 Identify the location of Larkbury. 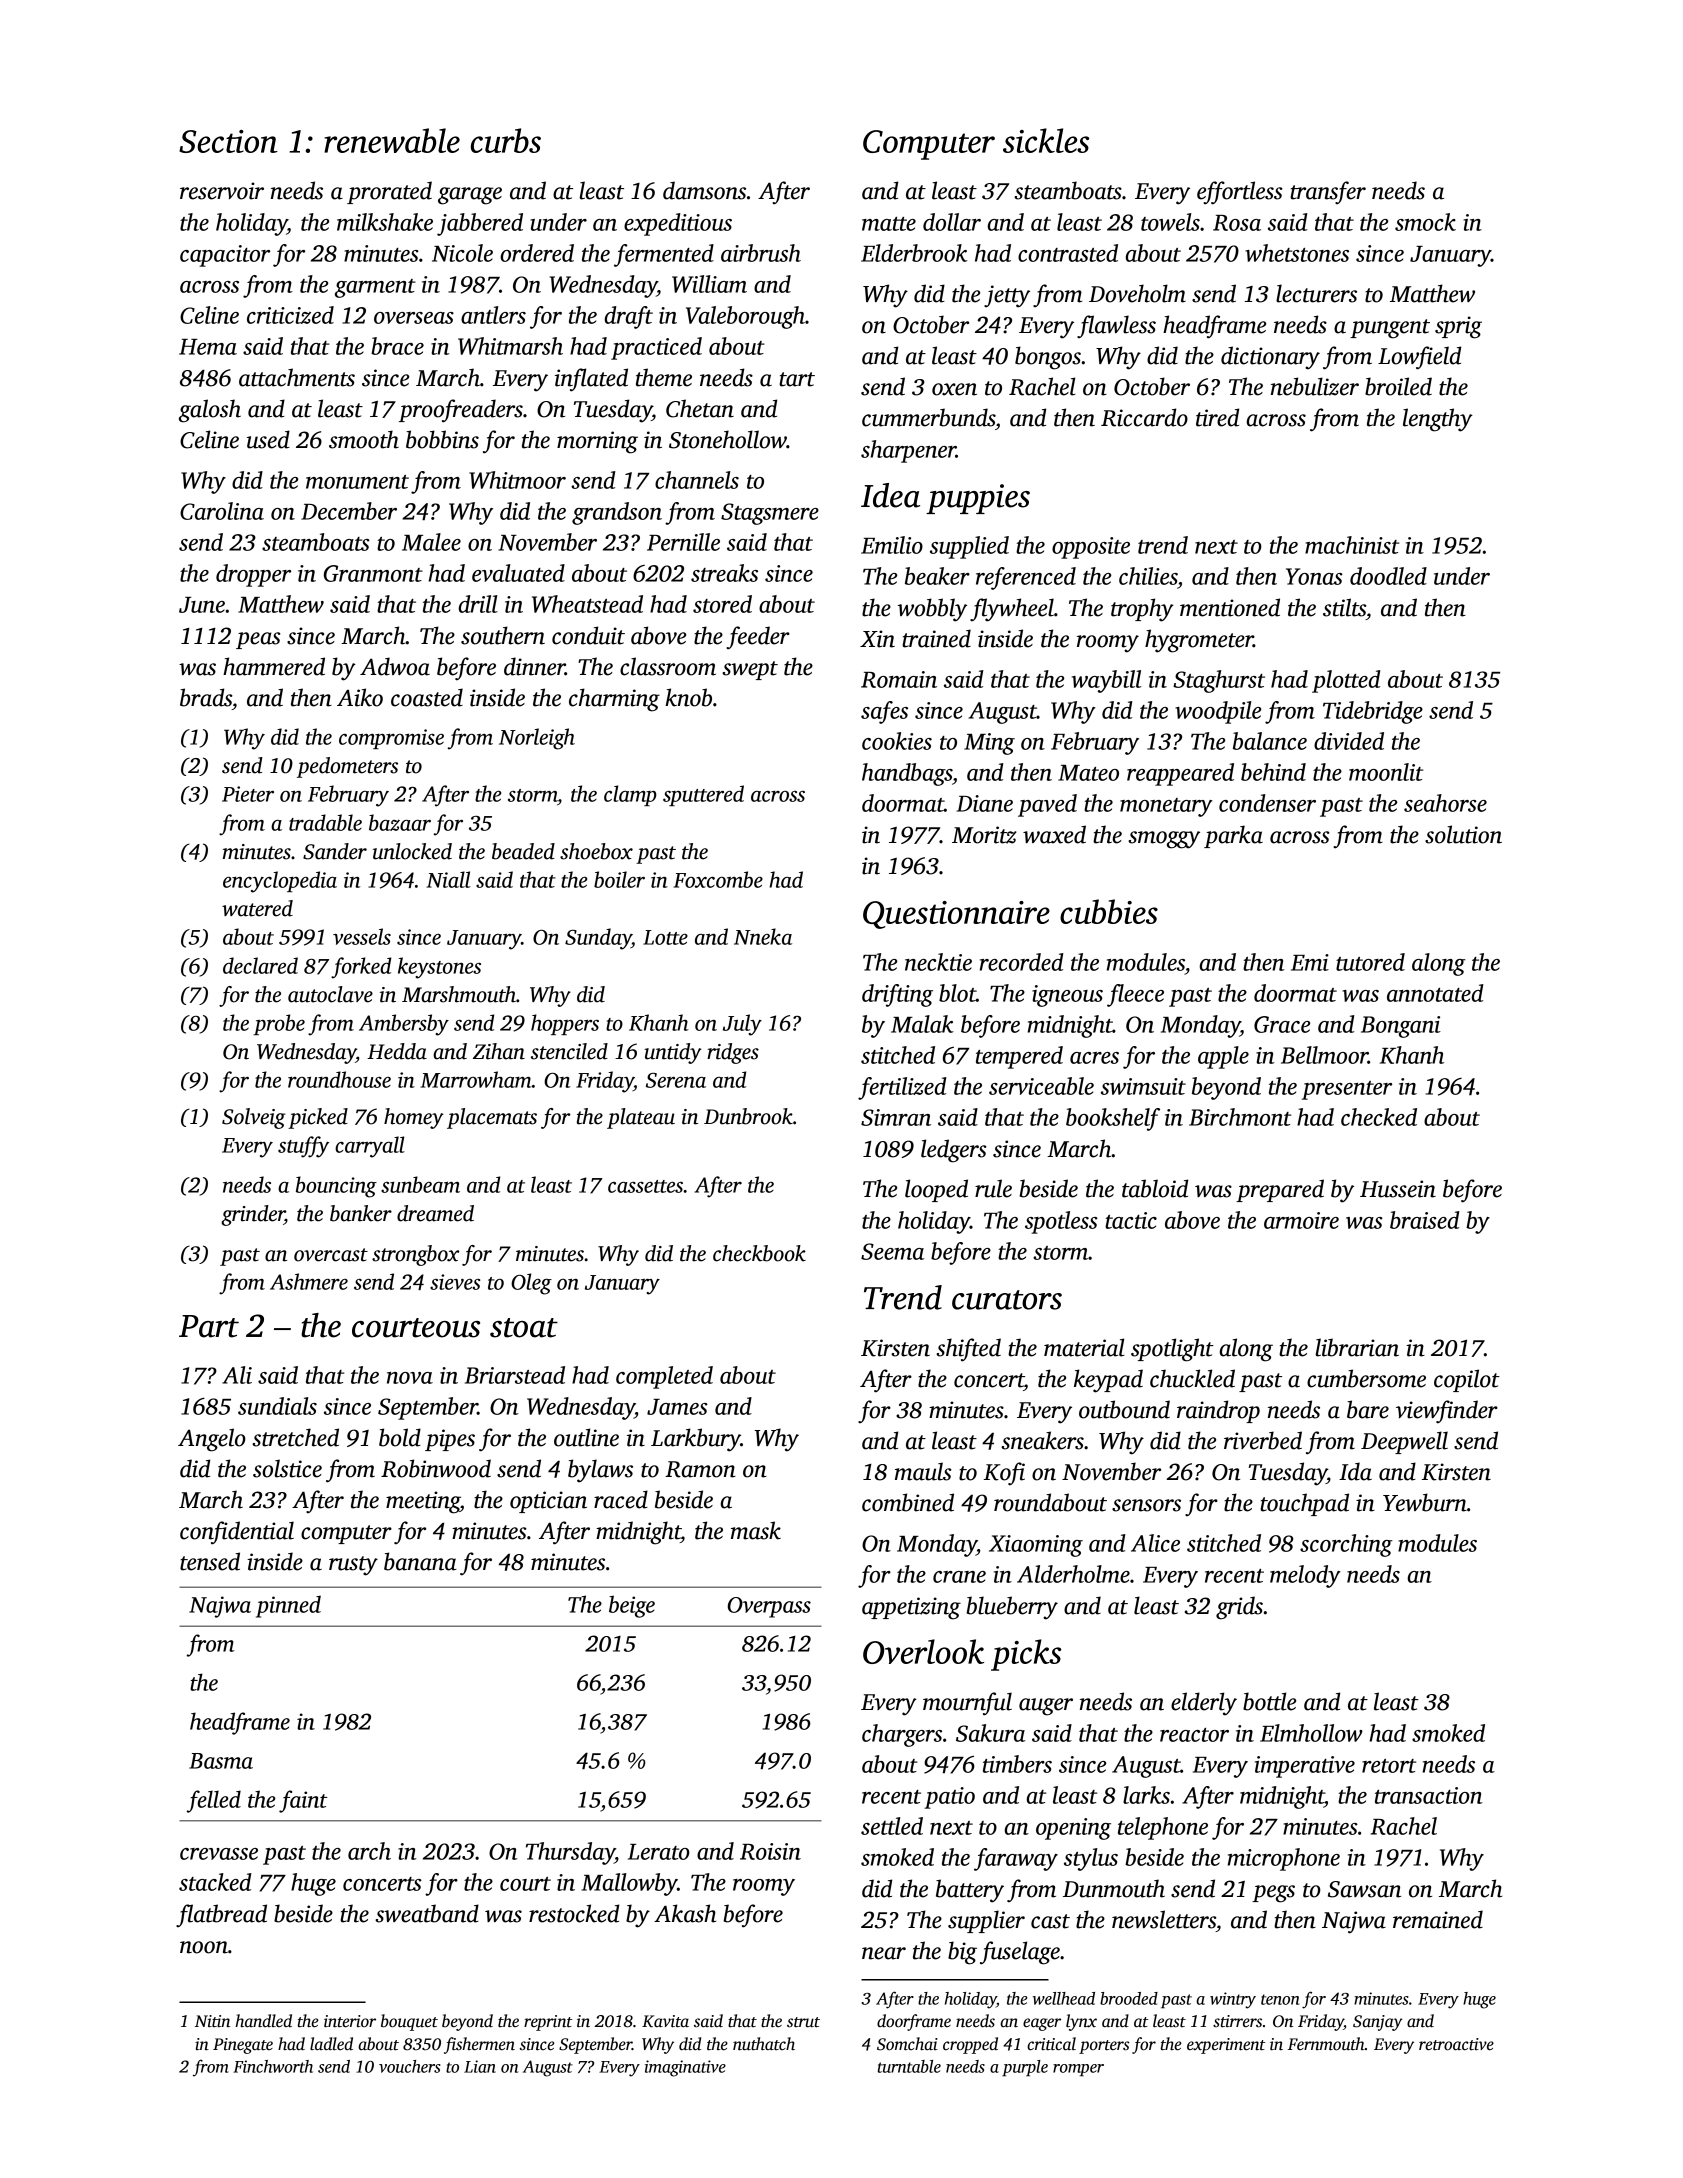
(696, 1440).
